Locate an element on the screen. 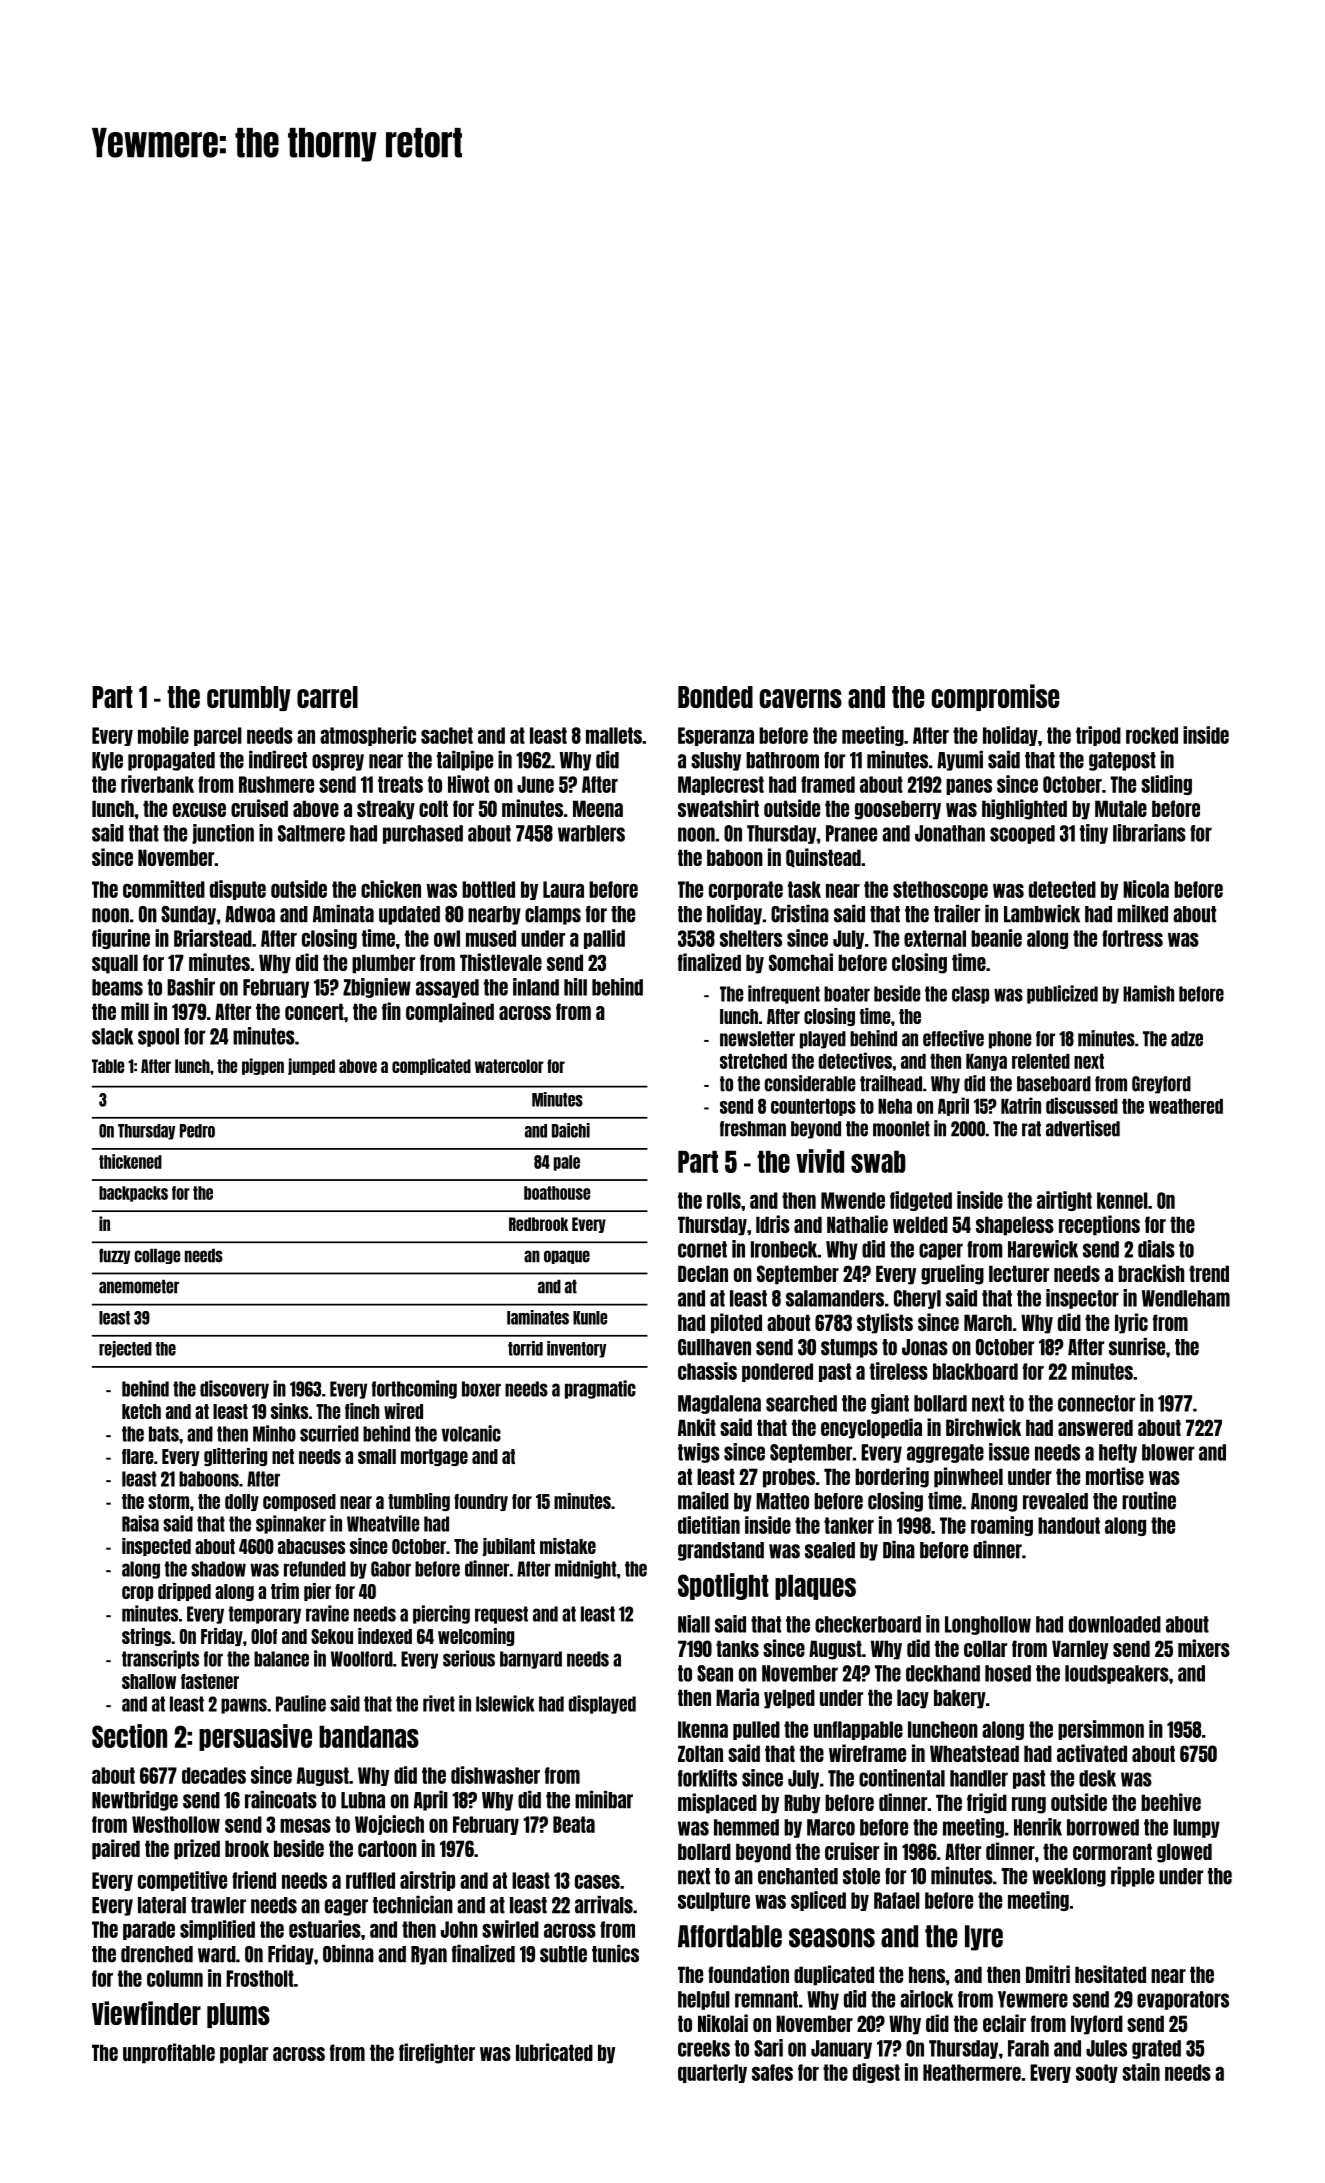 The width and height of the screenshot is (1325, 2183). anemometer is located at coordinates (139, 1286).
